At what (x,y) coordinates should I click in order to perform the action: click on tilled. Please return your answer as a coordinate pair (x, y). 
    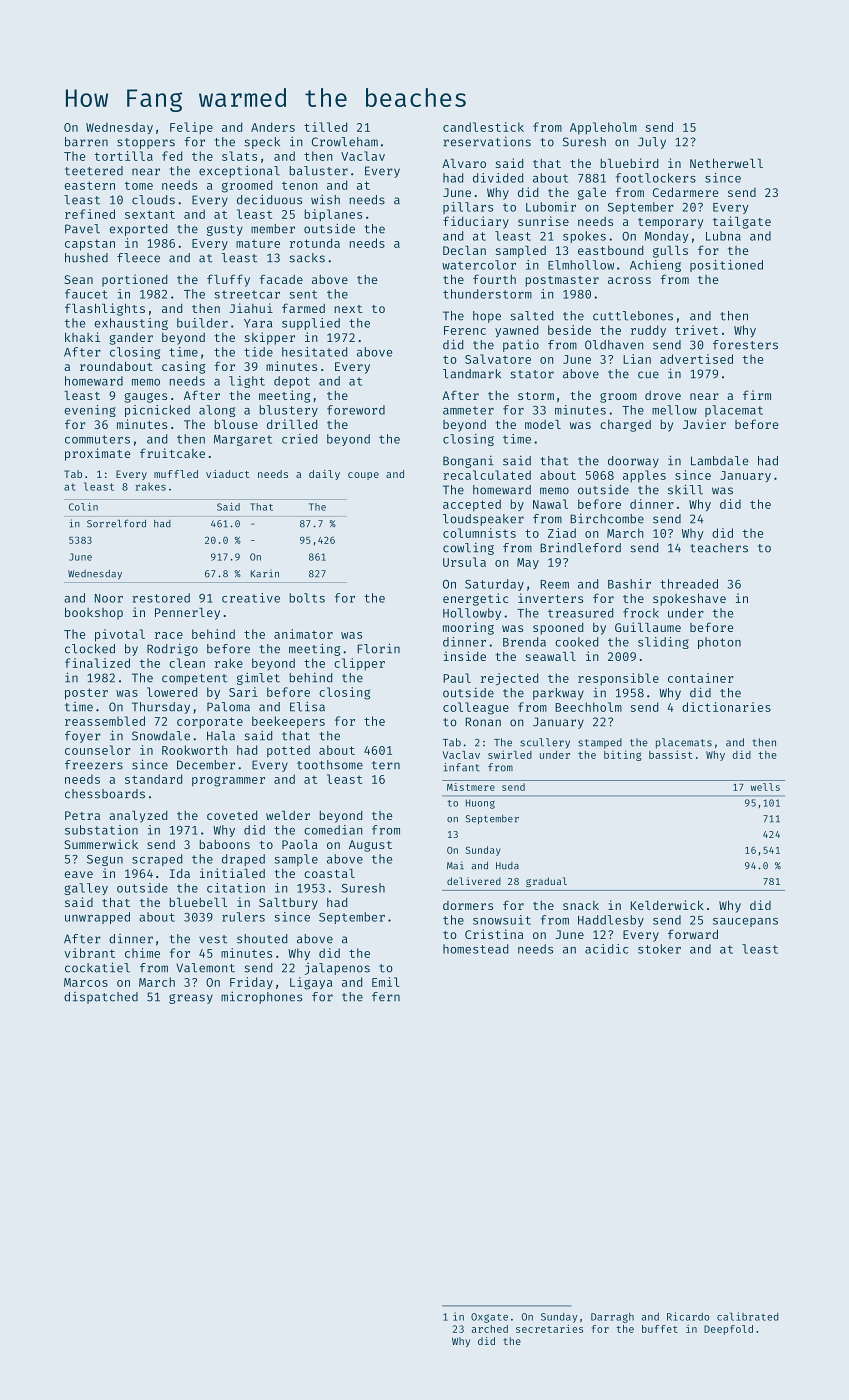
    Looking at the image, I should click on (325, 127).
